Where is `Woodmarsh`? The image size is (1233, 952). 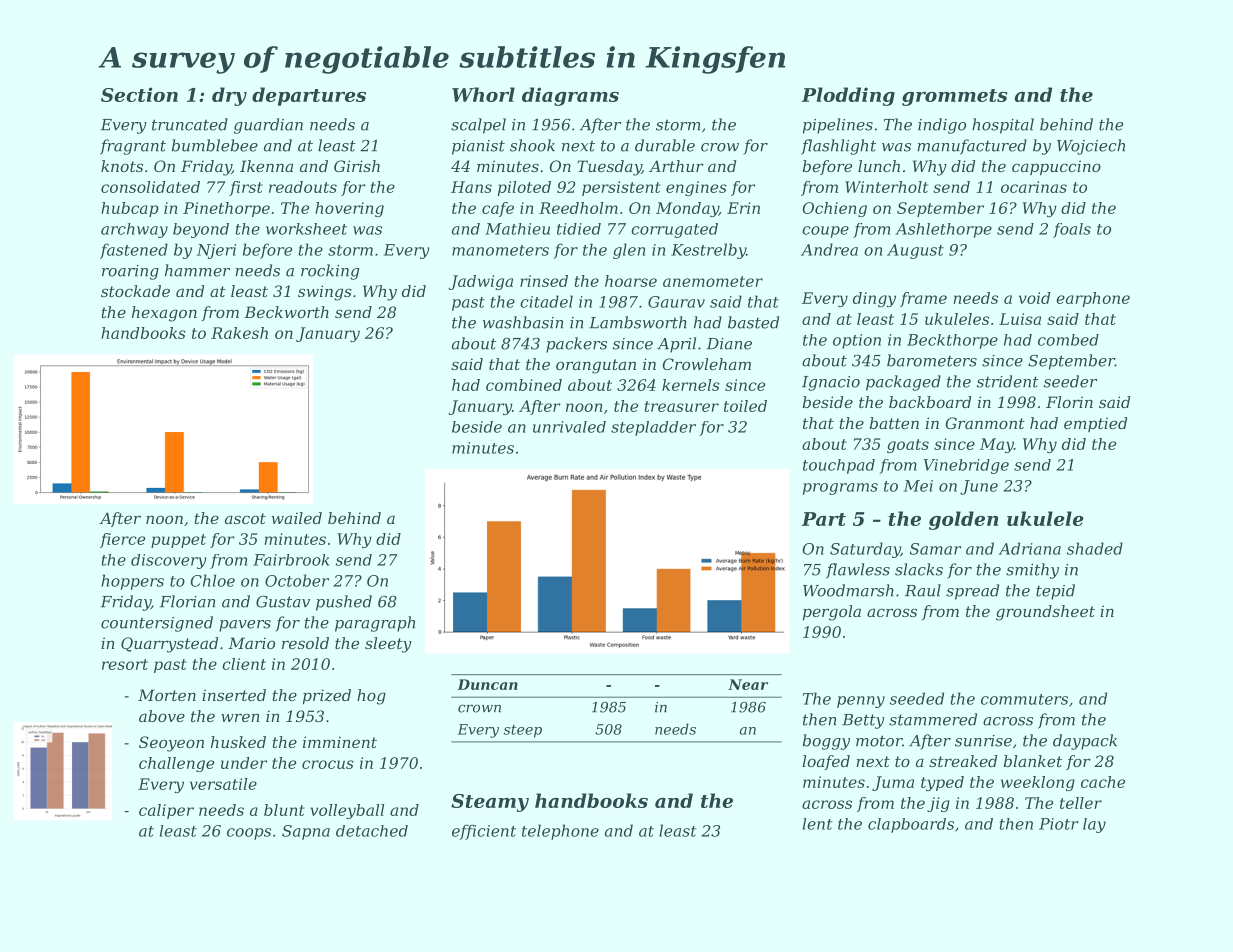
Woodmarsh is located at coordinates (848, 590).
